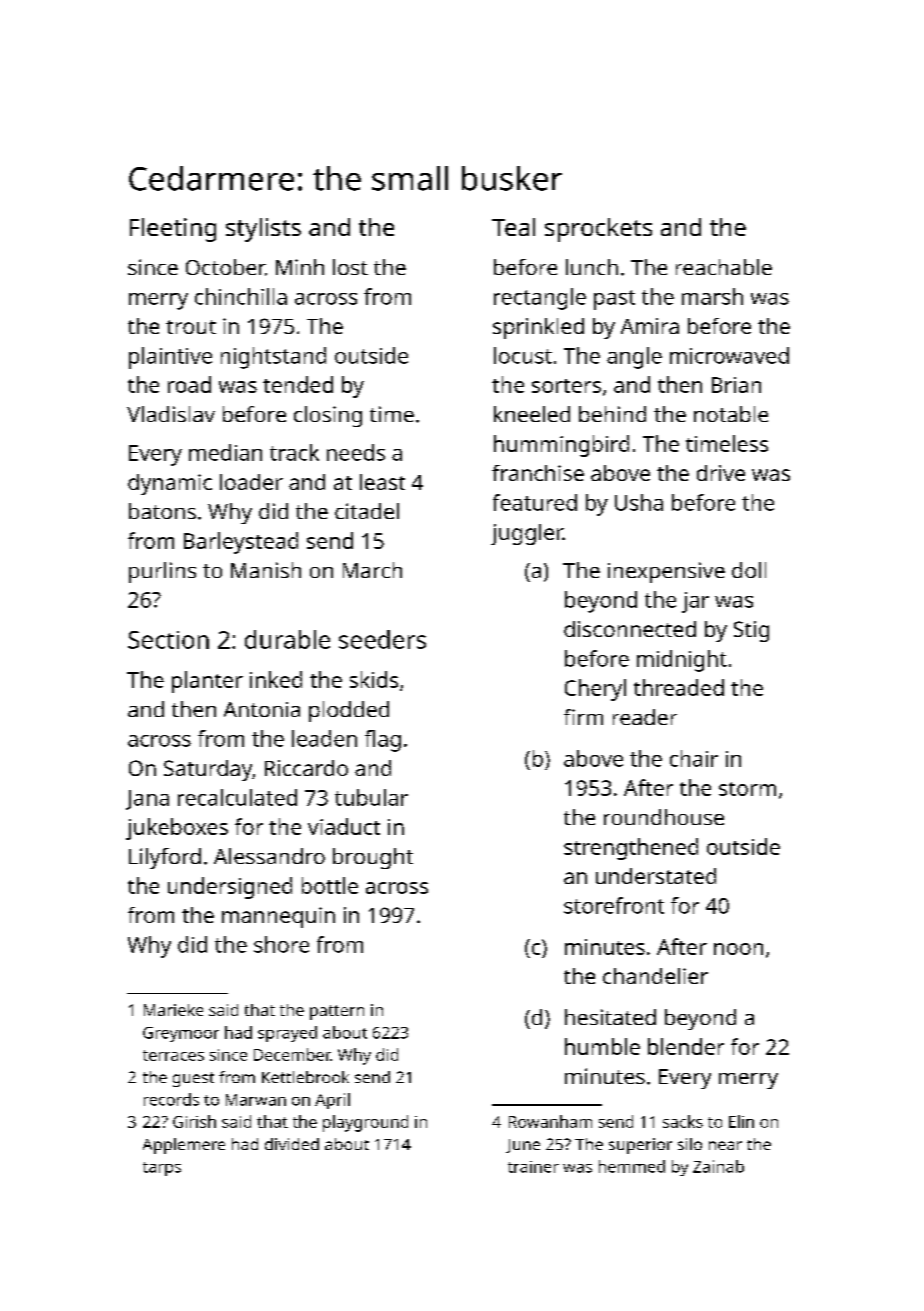 The height and width of the document is (1311, 924). Describe the element at coordinates (263, 230) in the document. I see `stylists` at that location.
